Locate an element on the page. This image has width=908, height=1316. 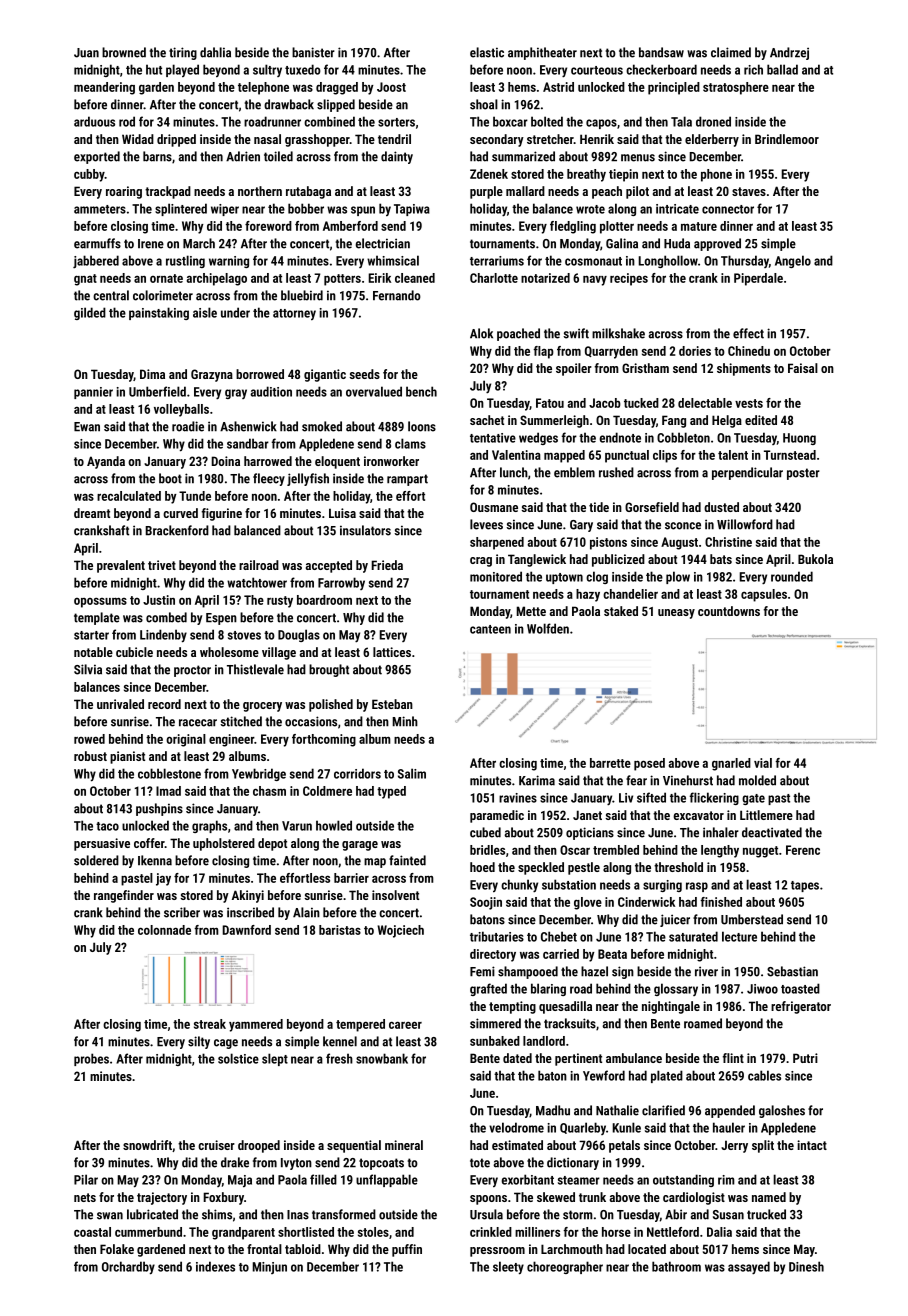
dahlia is located at coordinates (215, 52).
